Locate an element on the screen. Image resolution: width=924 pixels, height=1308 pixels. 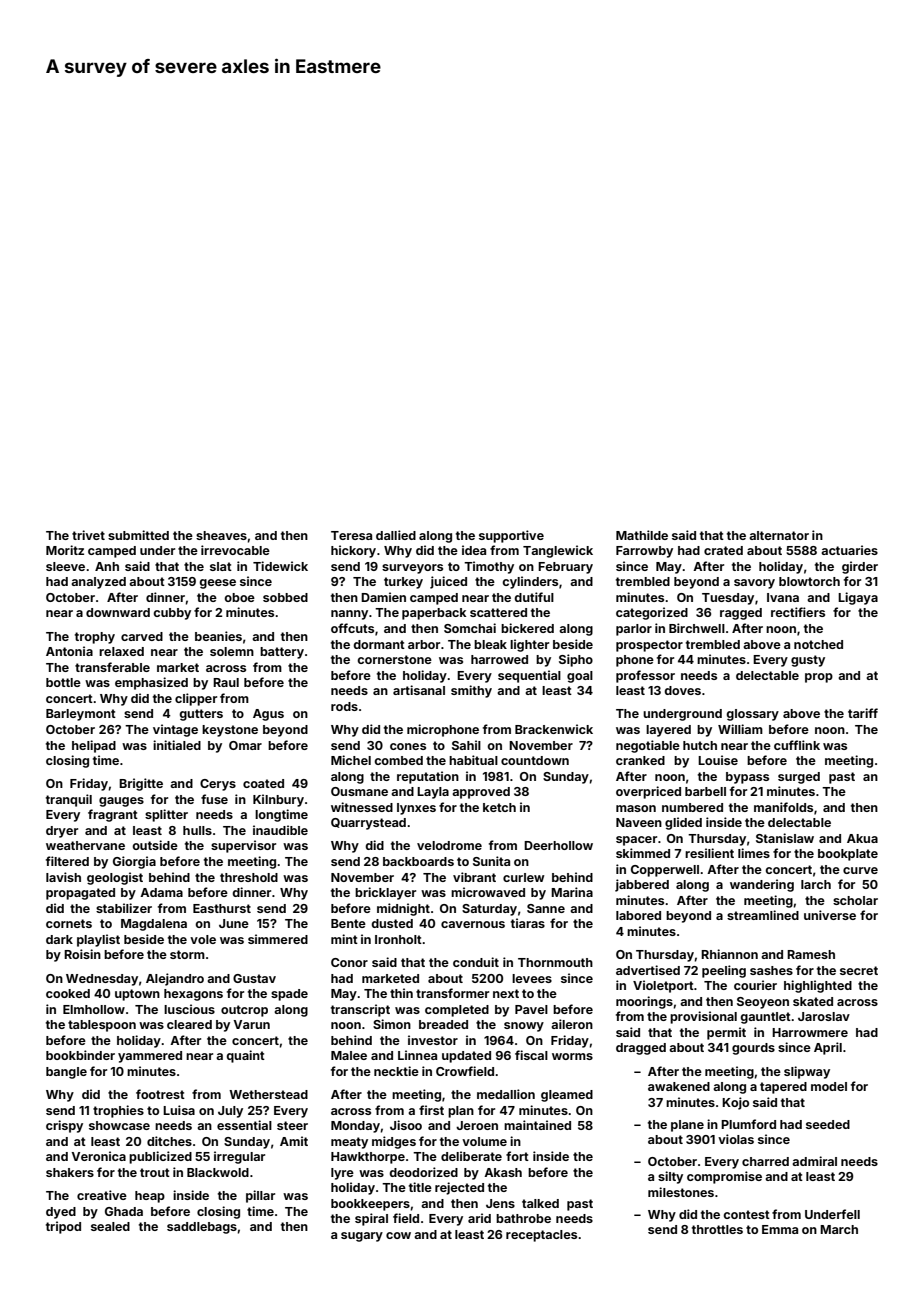
sealed is located at coordinates (110, 1226).
